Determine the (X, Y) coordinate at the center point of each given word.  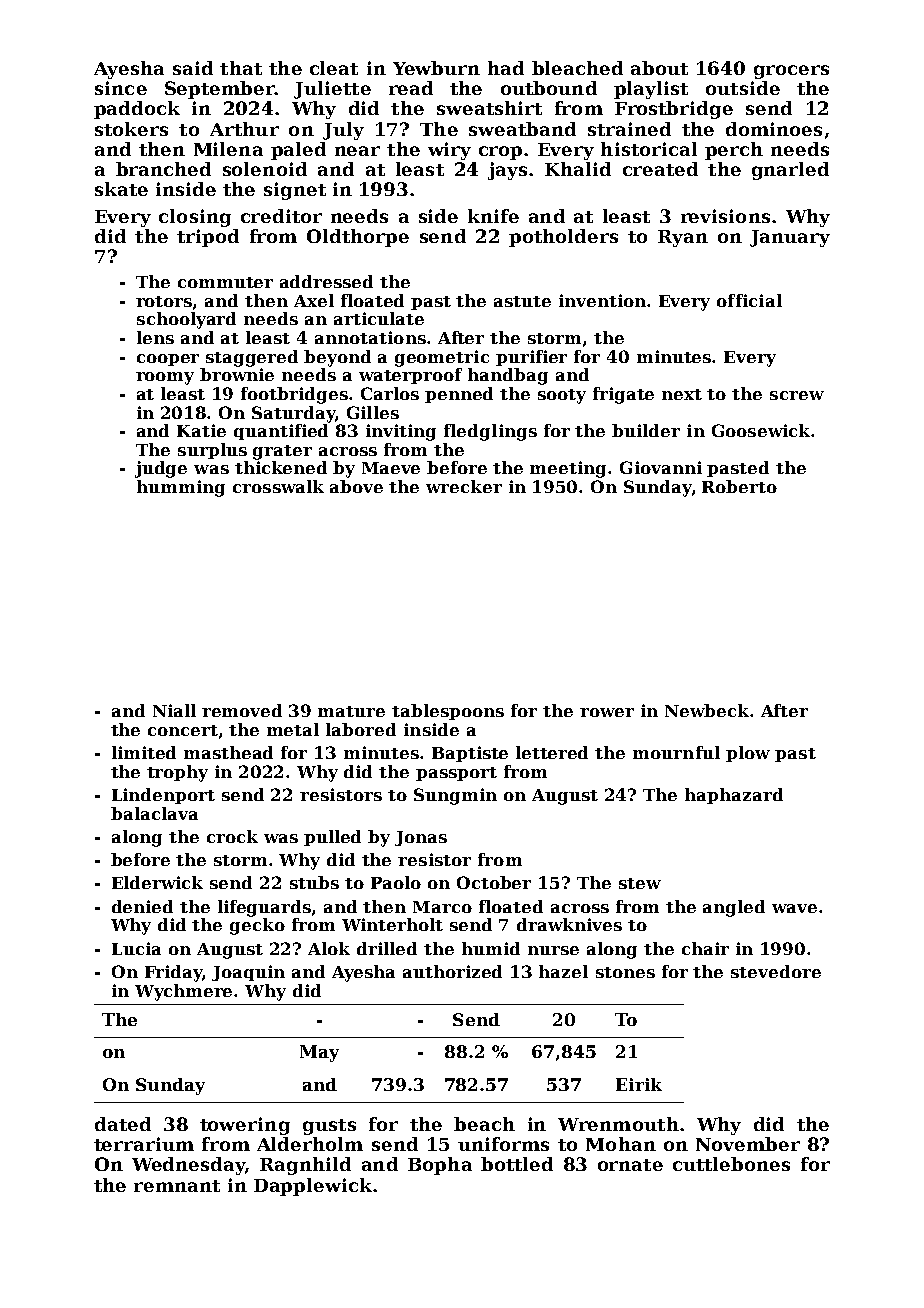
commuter (225, 282)
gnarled (790, 171)
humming (181, 488)
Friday (173, 973)
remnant (177, 1186)
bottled (517, 1164)
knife (493, 216)
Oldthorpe (358, 238)
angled (734, 908)
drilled (387, 948)
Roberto (739, 486)
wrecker (464, 486)
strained (629, 129)
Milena (228, 149)
